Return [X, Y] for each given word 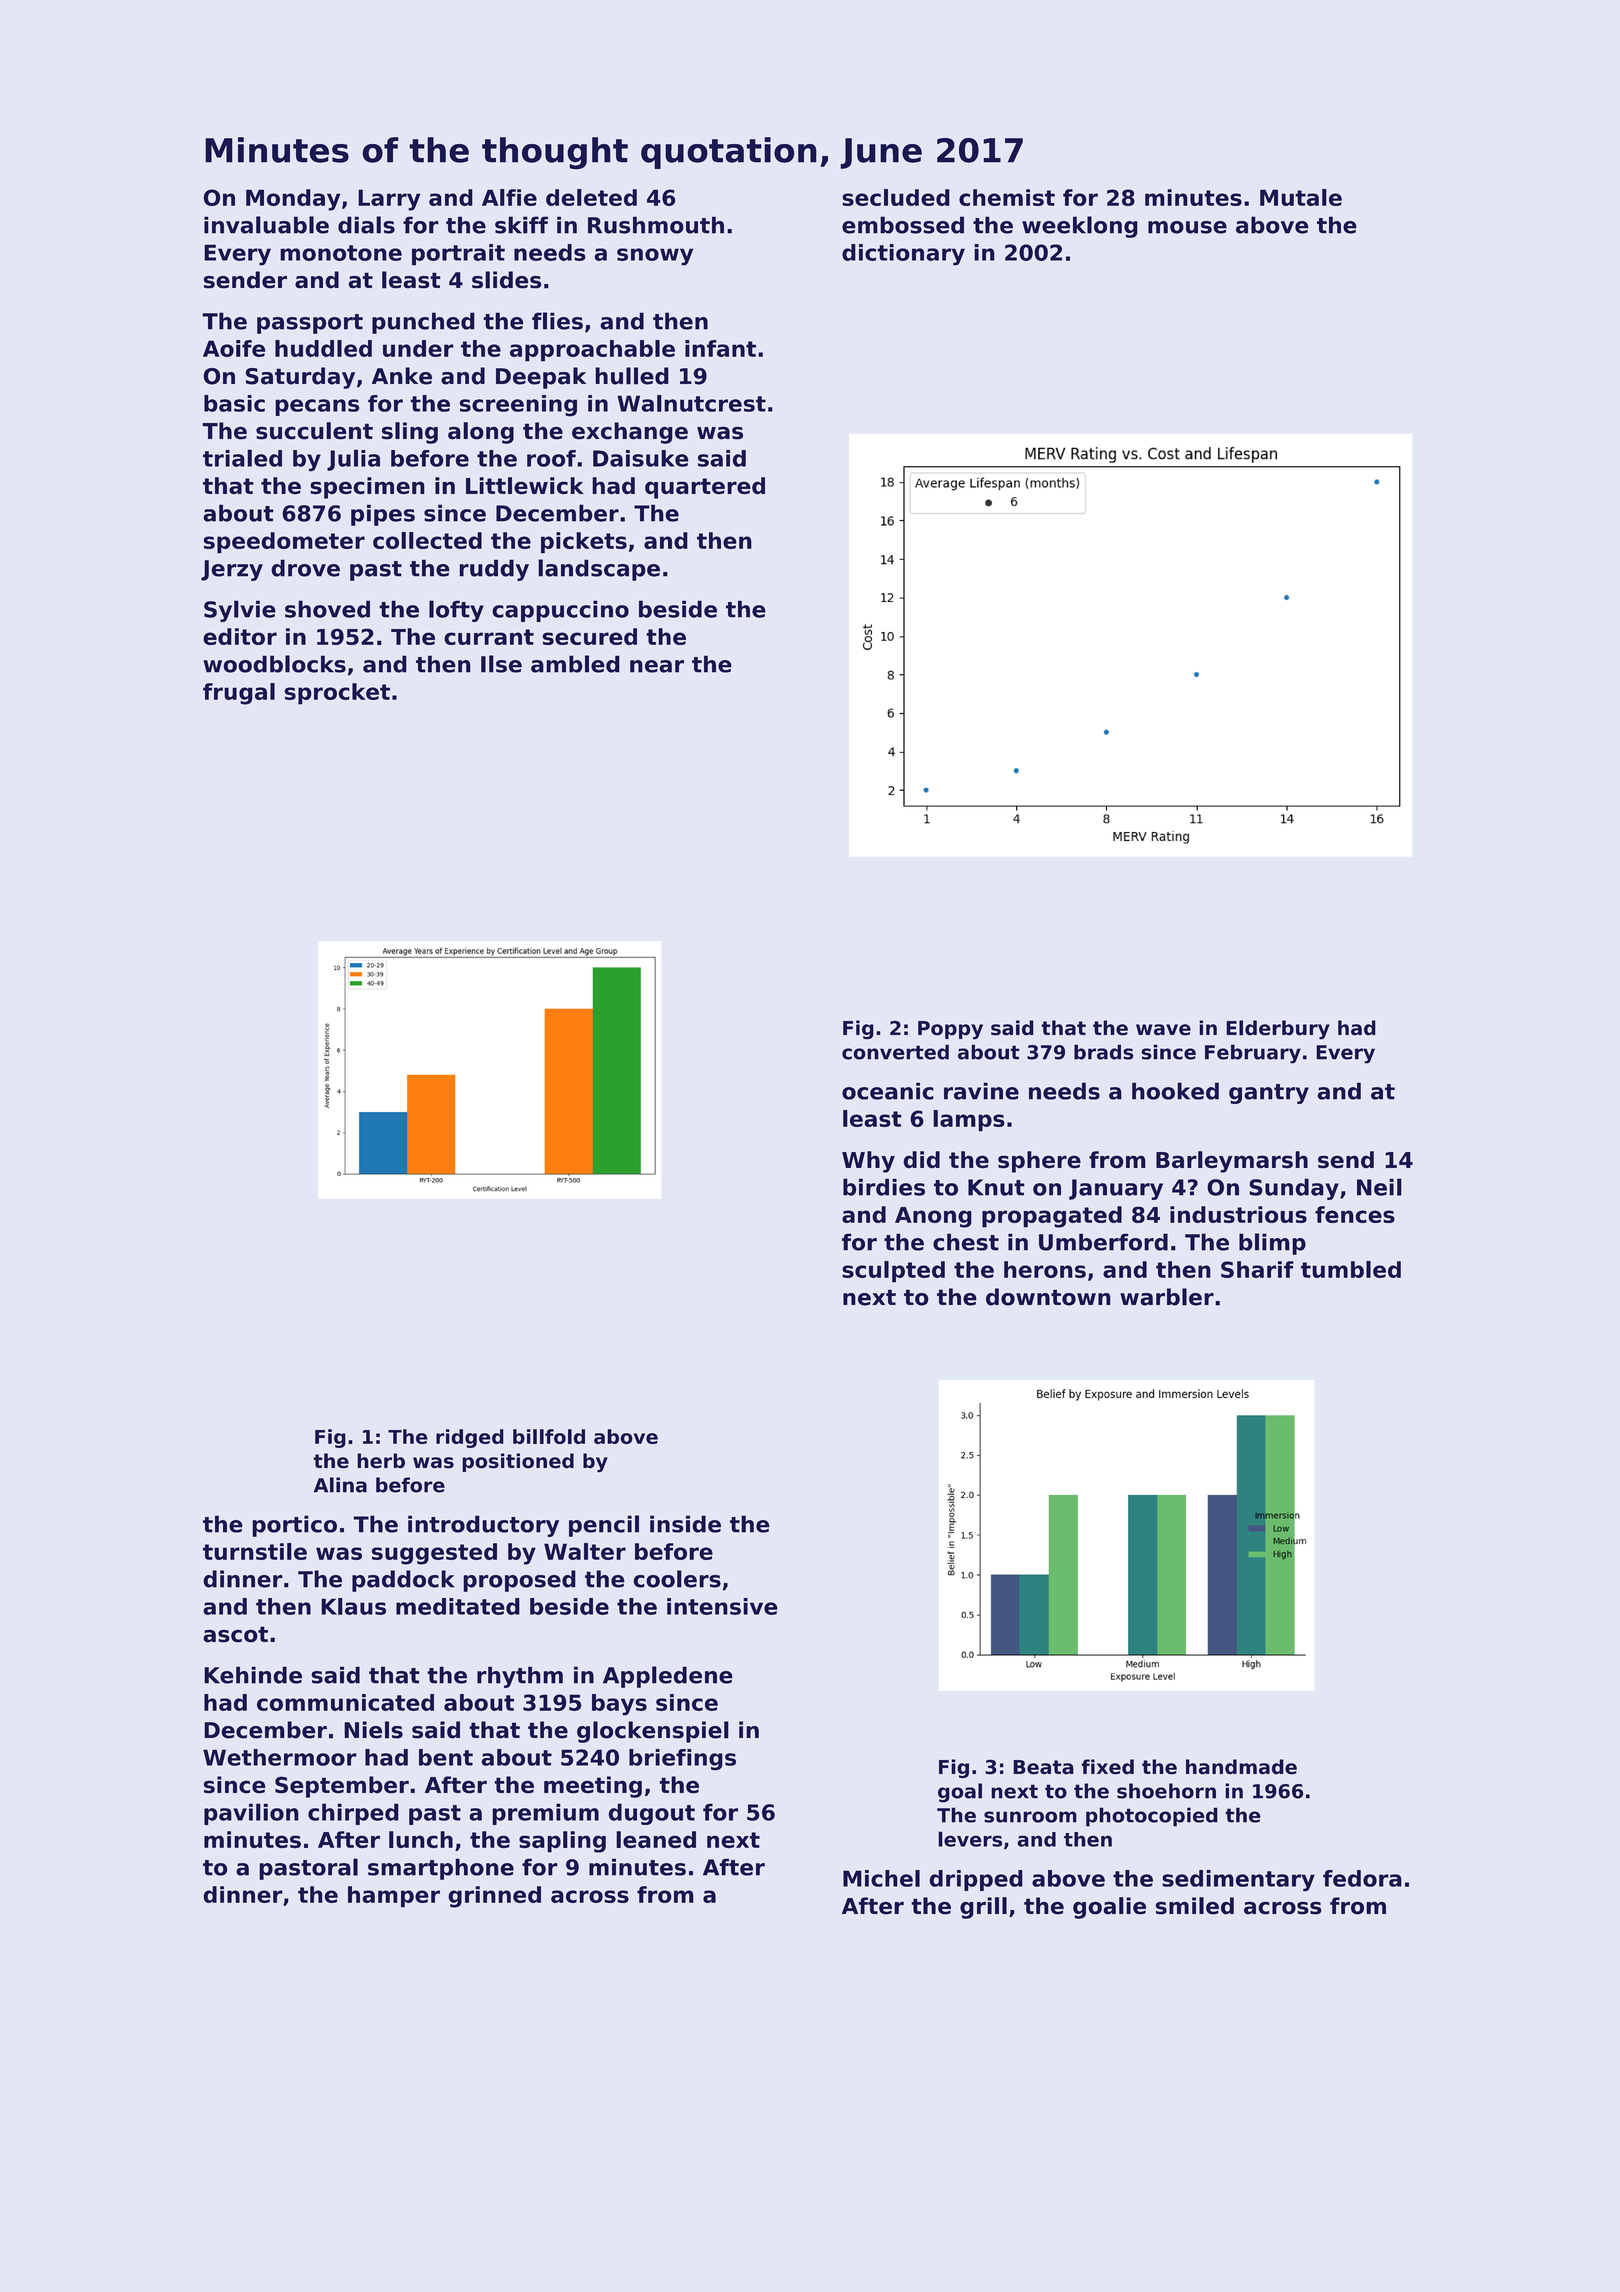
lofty [456, 611]
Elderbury [1278, 1030]
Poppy [950, 1030]
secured [589, 636]
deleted [591, 197]
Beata [1043, 1767]
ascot [235, 1634]
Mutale [1301, 197]
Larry [389, 200]
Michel [881, 1878]
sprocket [337, 694]
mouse [1187, 227]
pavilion [251, 1814]
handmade [1241, 1767]
